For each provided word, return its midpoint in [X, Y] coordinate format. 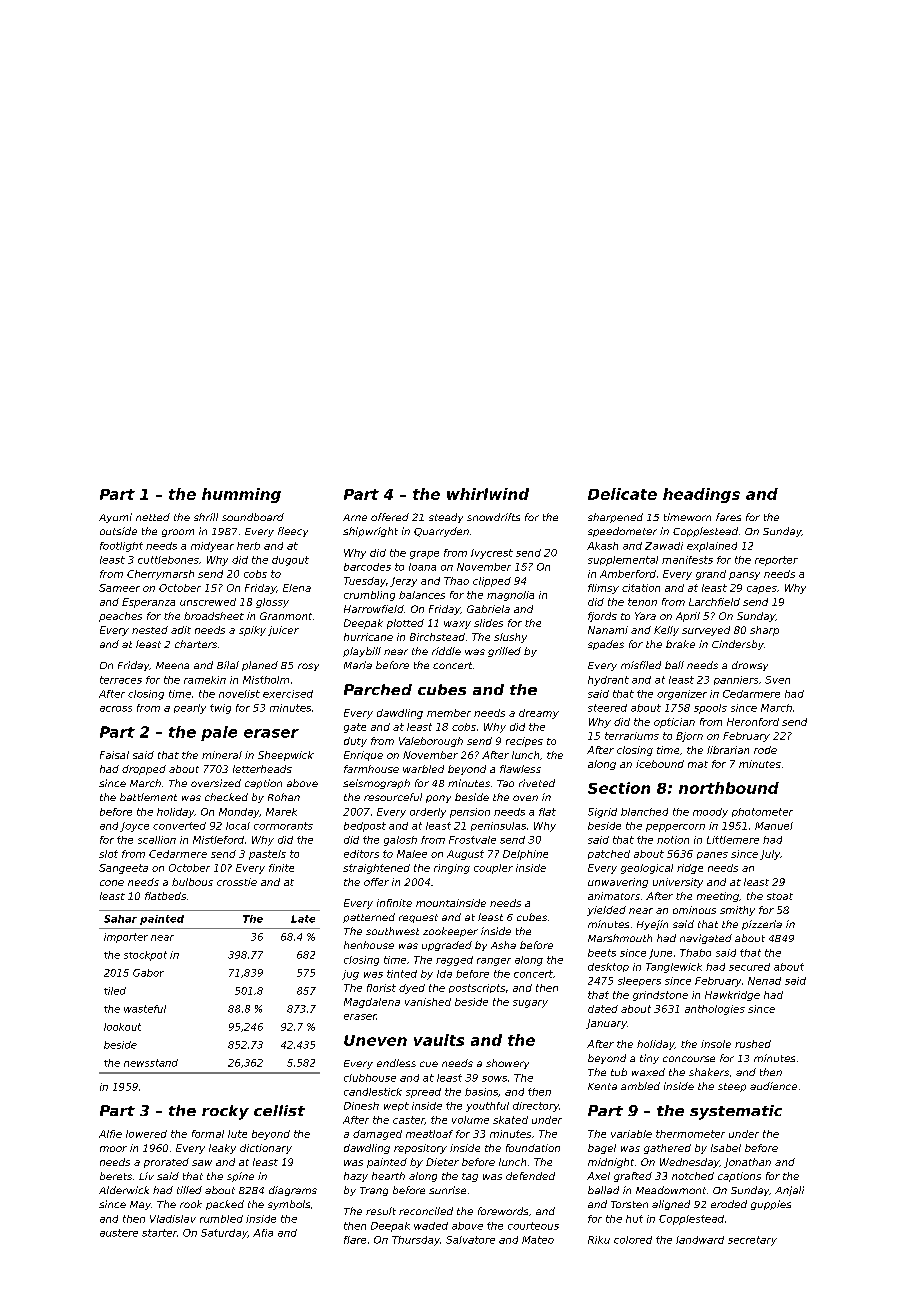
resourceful [393, 797]
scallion [157, 840]
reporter [776, 561]
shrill [206, 517]
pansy [744, 576]
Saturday [224, 1234]
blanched [644, 812]
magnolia [510, 596]
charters [196, 644]
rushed [753, 1044]
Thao [456, 581]
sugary [530, 1004]
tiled [115, 991]
